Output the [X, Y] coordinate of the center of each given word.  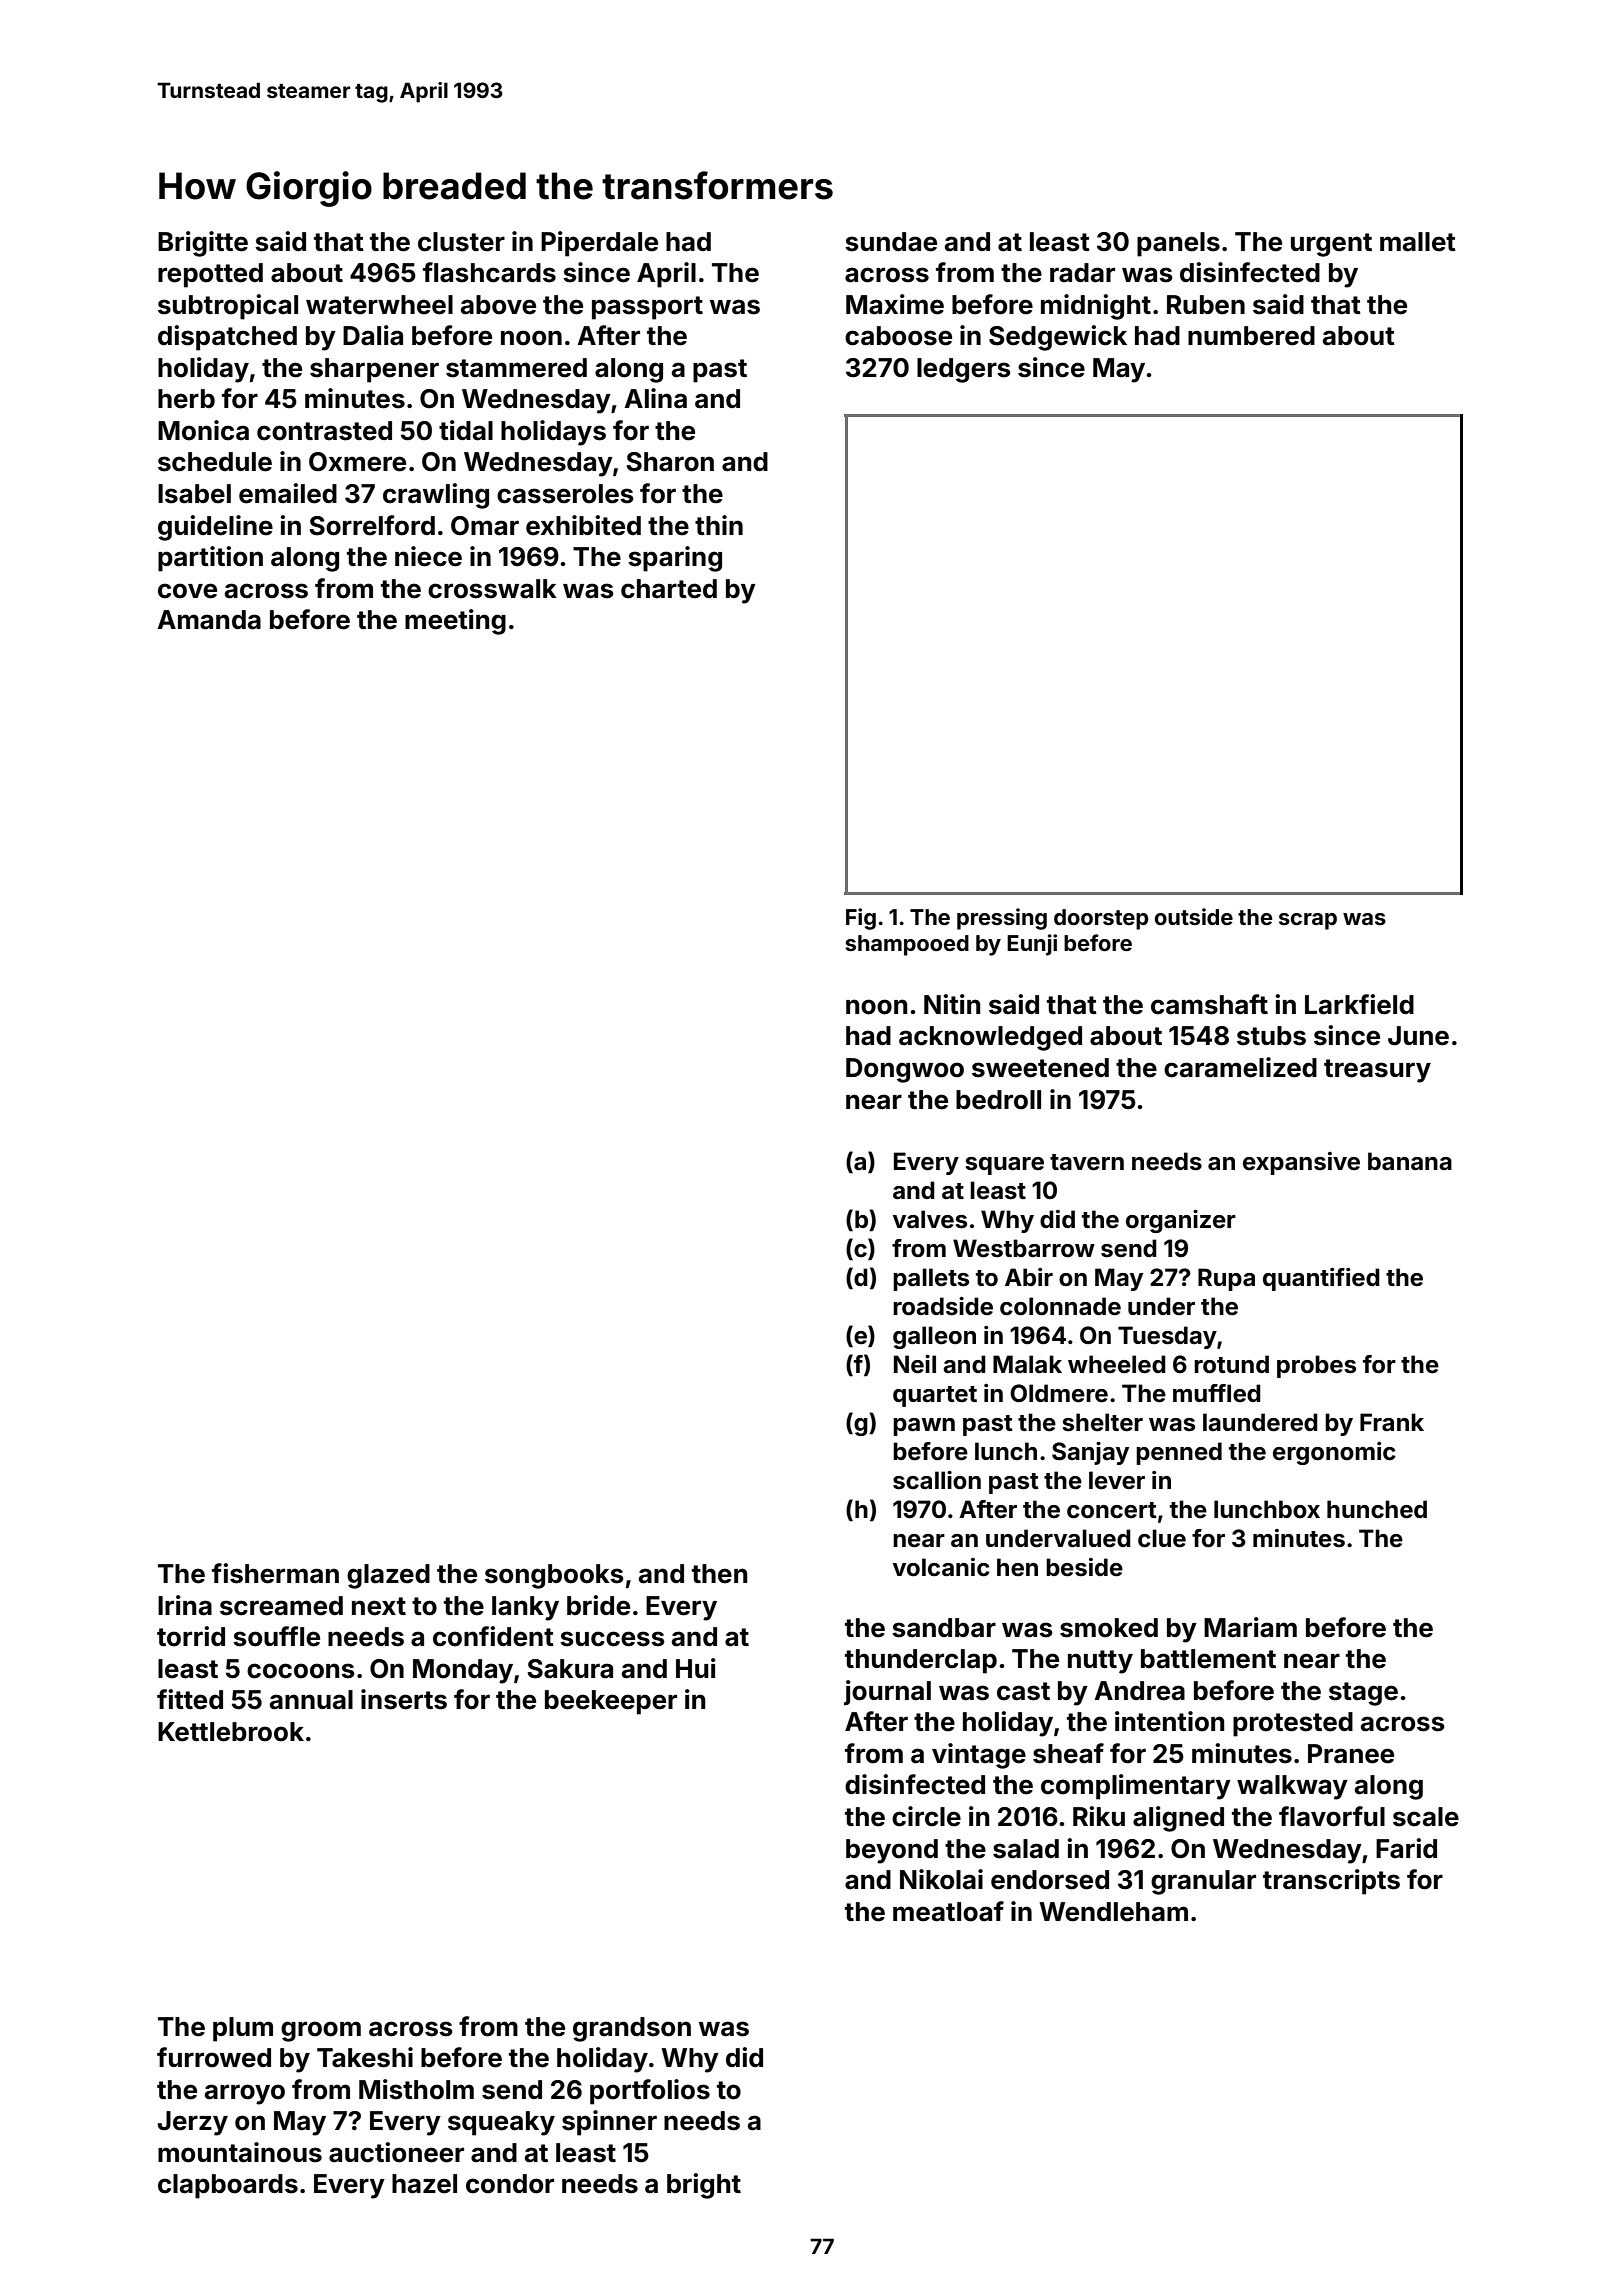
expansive [1301, 1163]
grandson [632, 2029]
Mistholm [416, 2089]
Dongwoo [905, 1070]
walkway [1292, 1787]
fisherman [275, 1573]
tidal [466, 430]
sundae [891, 242]
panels [1178, 244]
